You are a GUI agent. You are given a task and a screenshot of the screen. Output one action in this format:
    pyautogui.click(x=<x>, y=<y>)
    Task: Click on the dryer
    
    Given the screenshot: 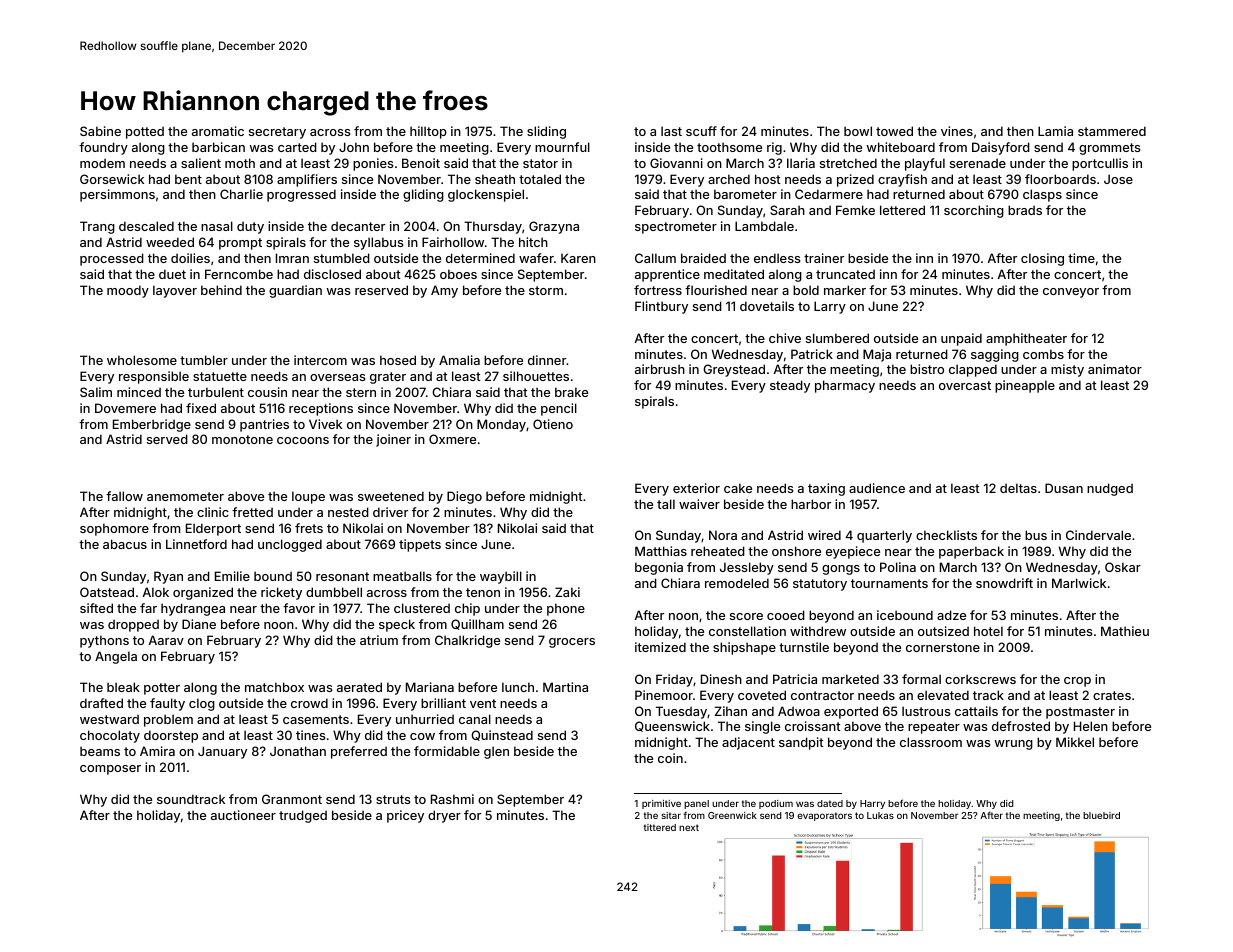 What is the action you would take?
    pyautogui.click(x=444, y=816)
